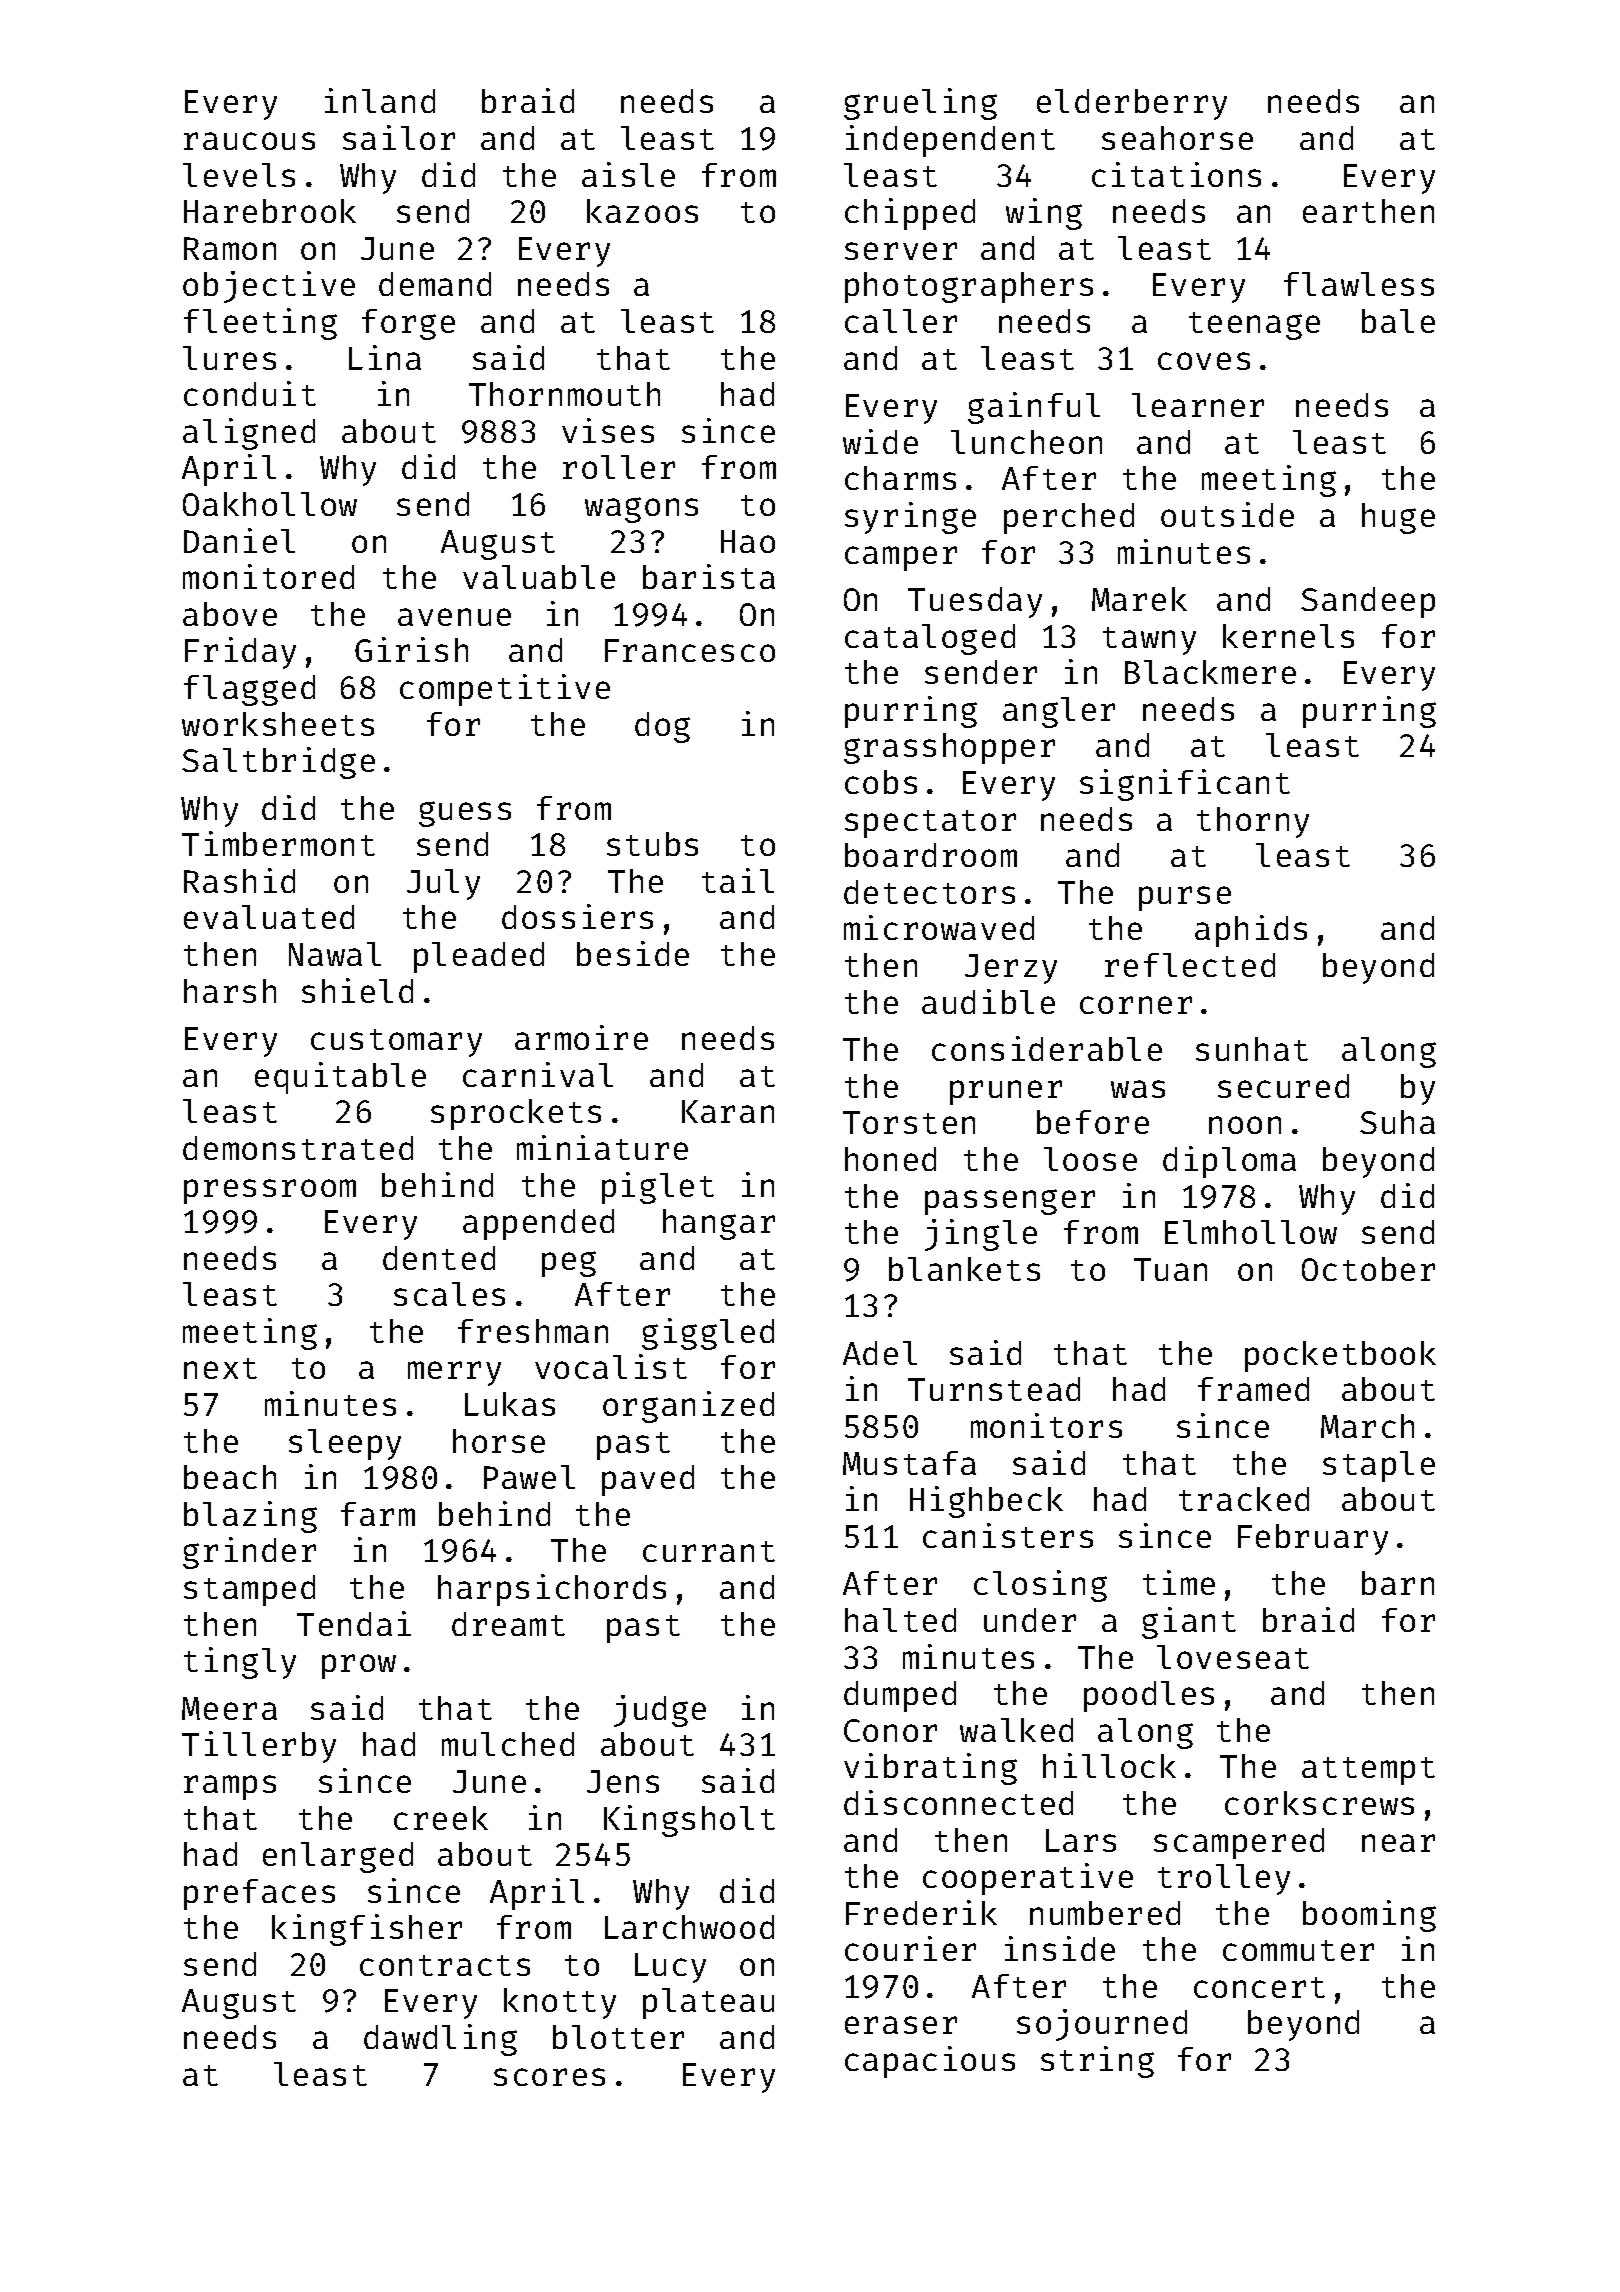 The width and height of the screenshot is (1620, 2292). I want to click on competitive, so click(505, 690).
